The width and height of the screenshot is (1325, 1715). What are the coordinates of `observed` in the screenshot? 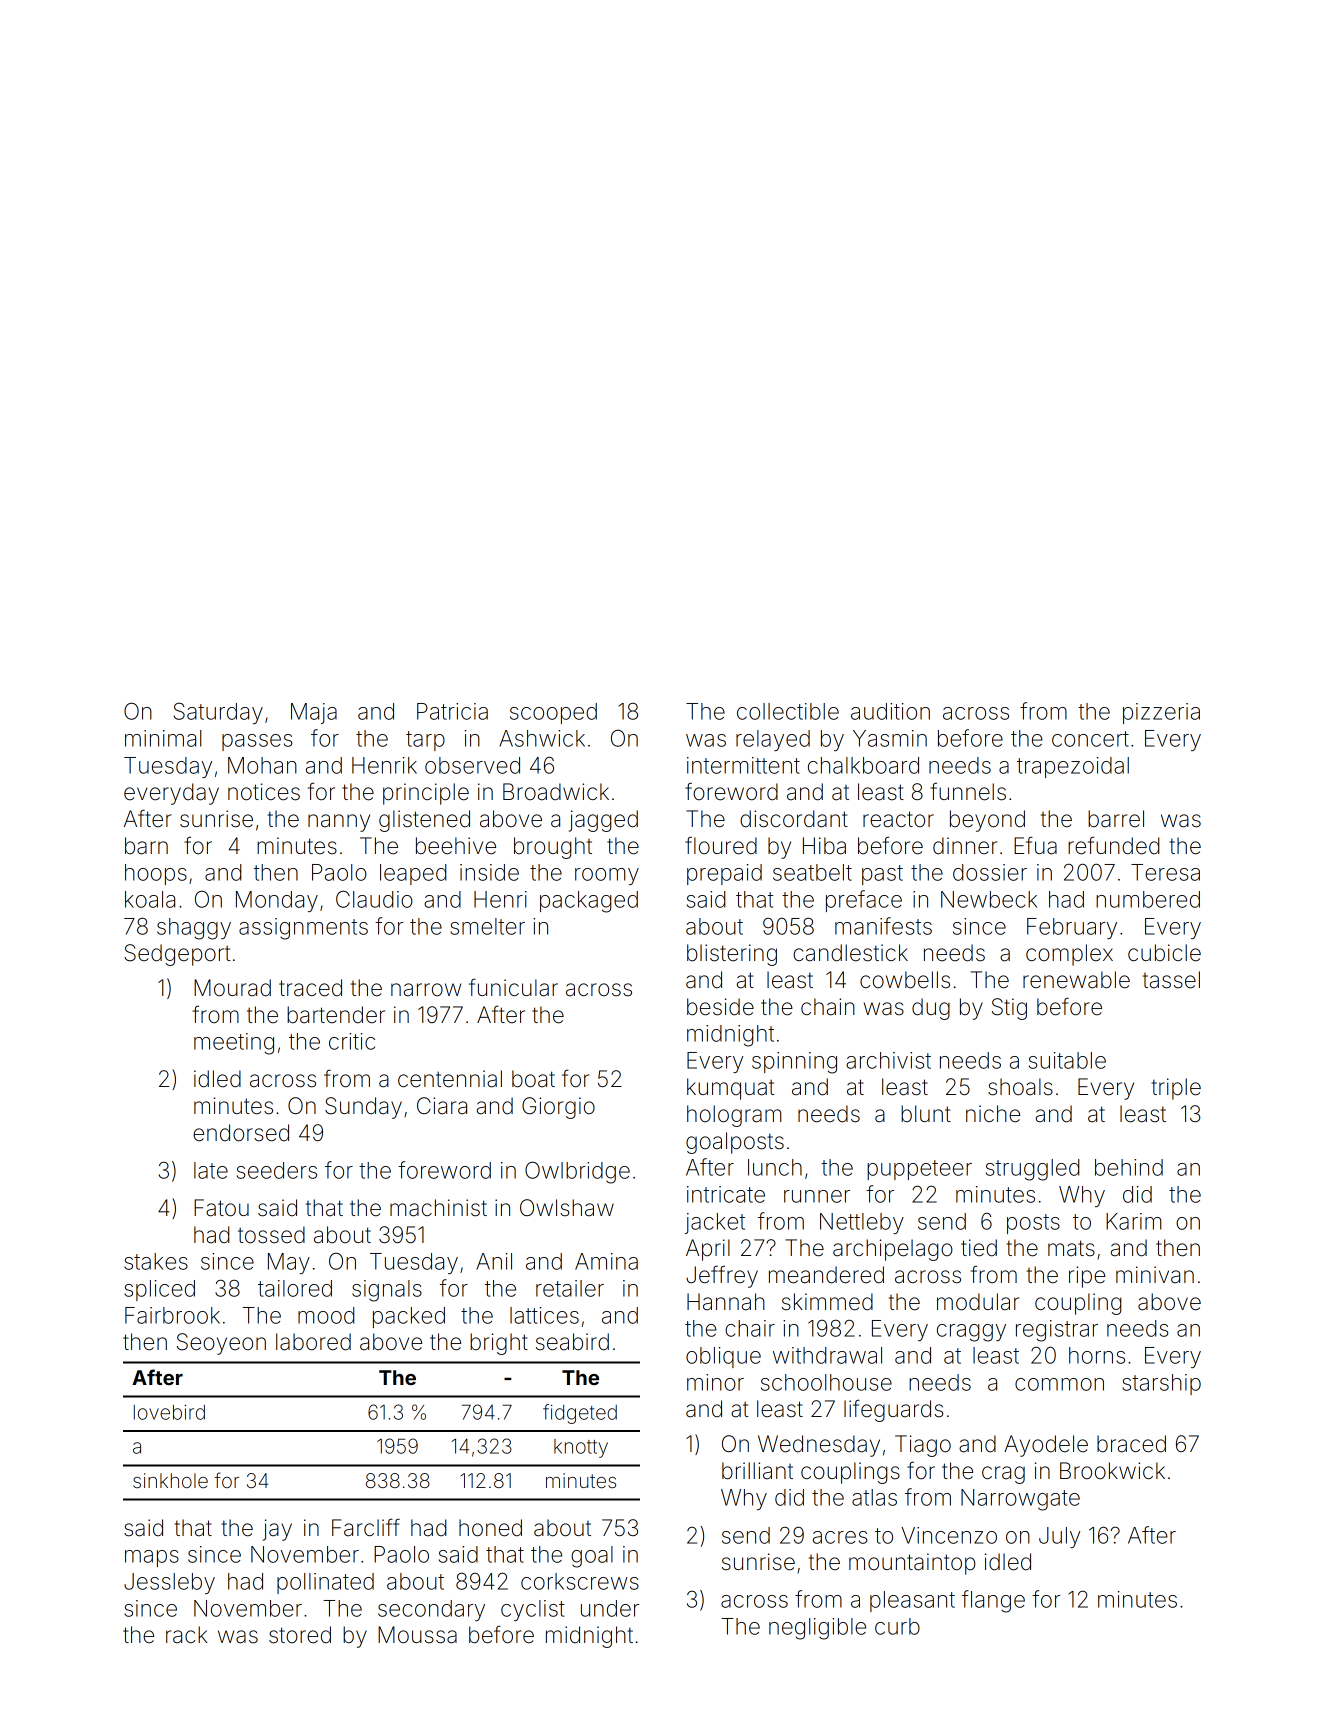 It's located at (472, 765).
